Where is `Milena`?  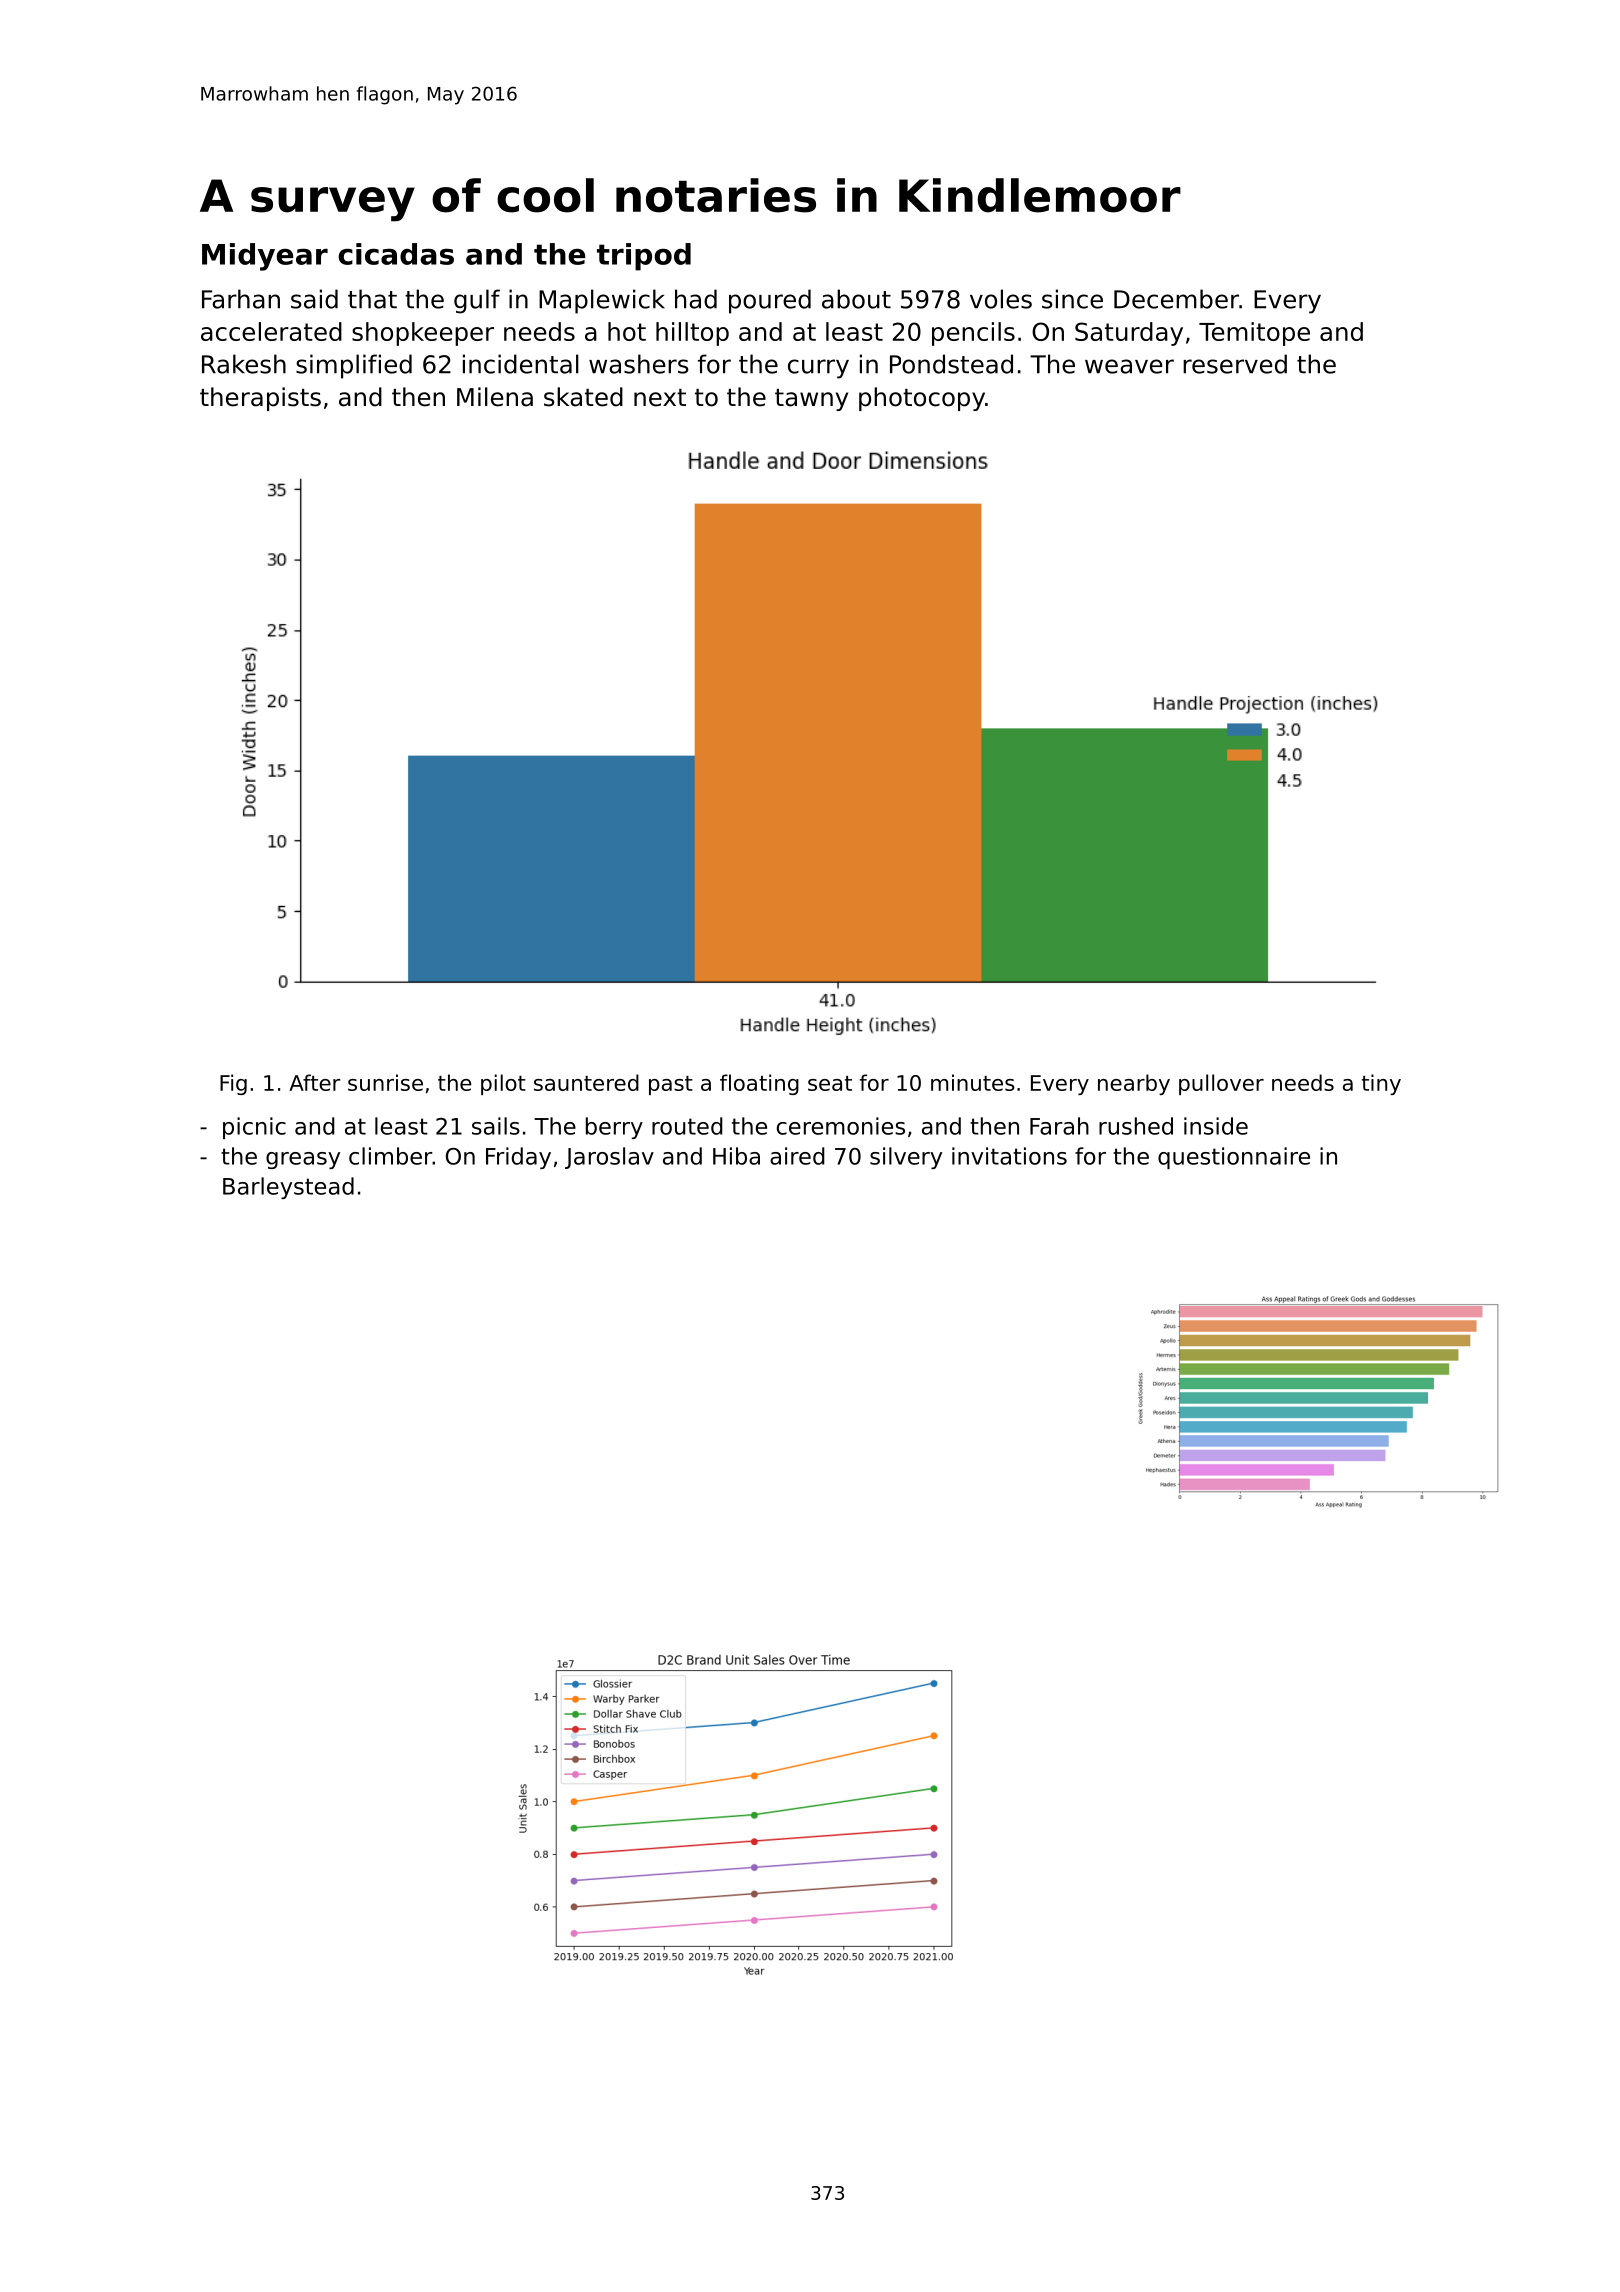 Milena is located at coordinates (495, 397).
